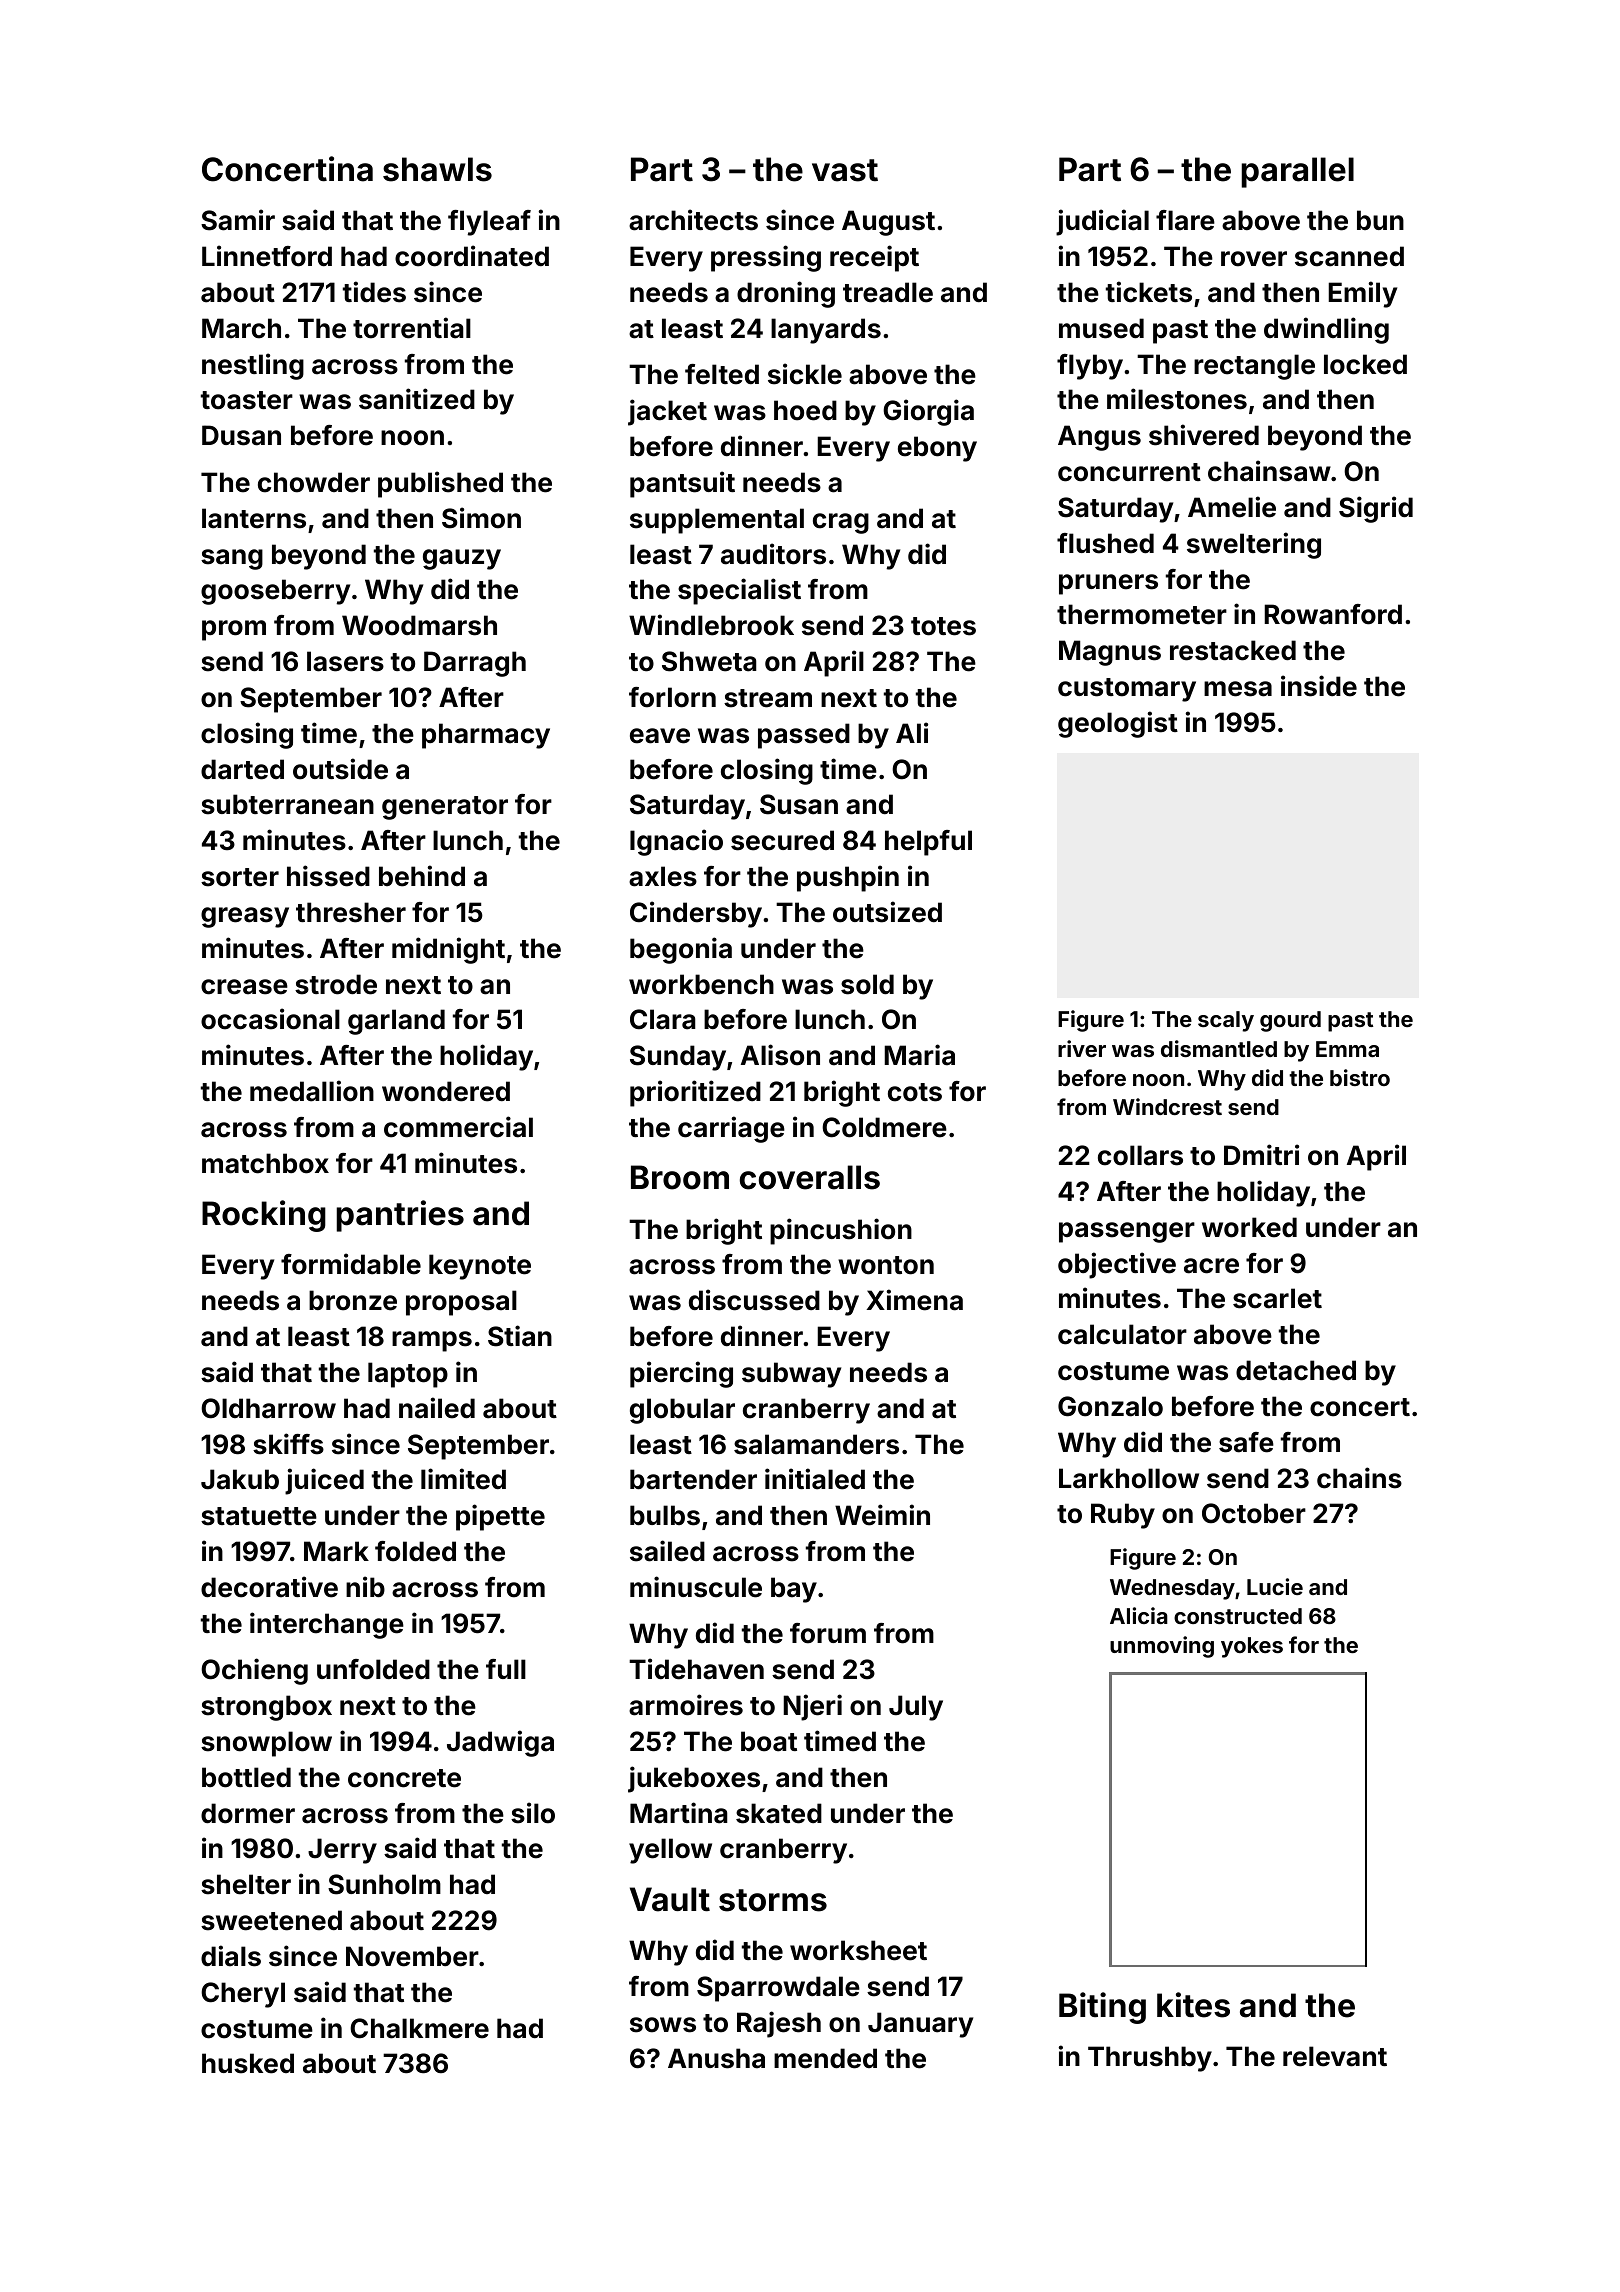  What do you see at coordinates (246, 1777) in the document?
I see `bottled` at bounding box center [246, 1777].
